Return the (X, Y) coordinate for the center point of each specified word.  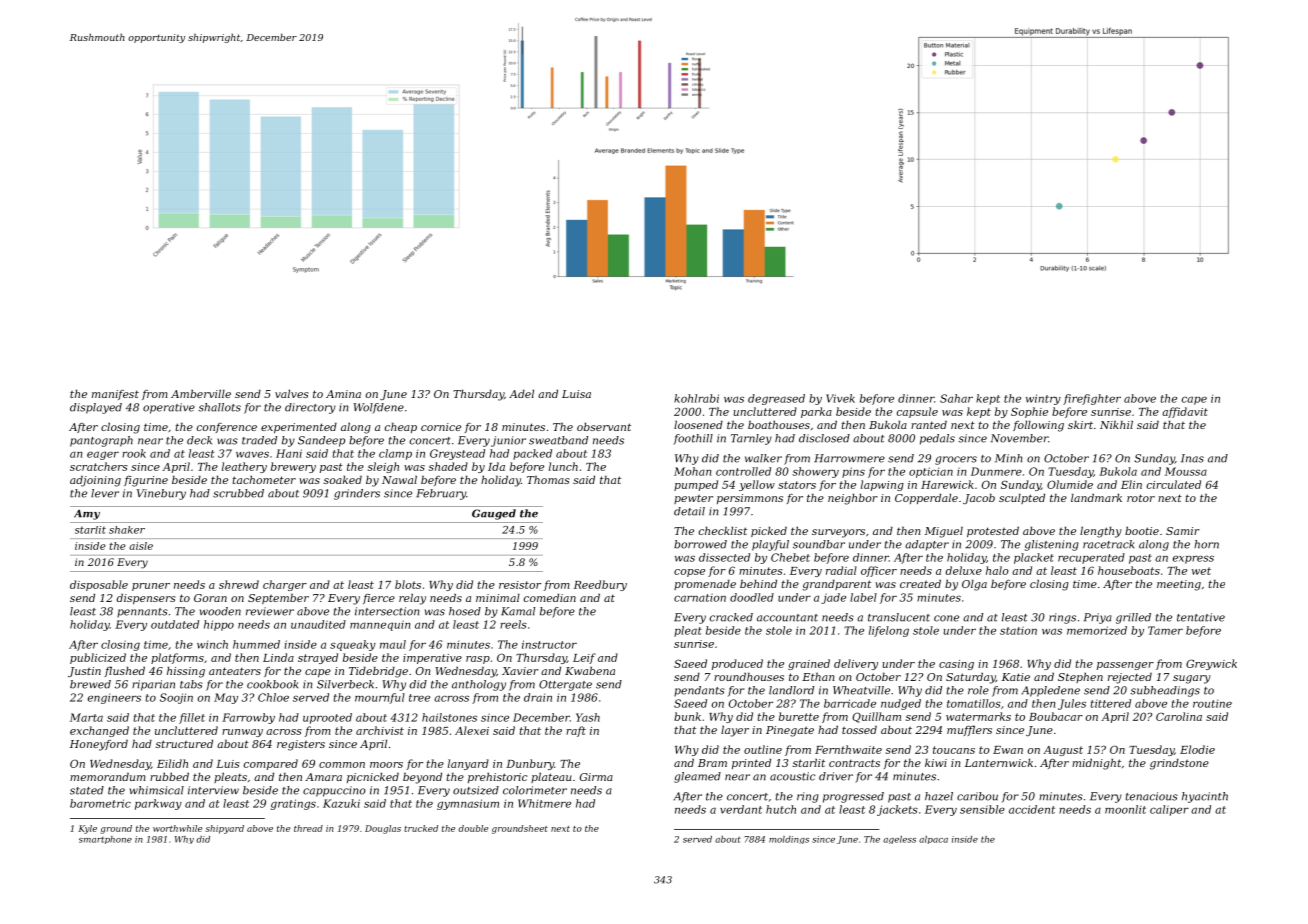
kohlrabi (696, 398)
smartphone (105, 840)
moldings (789, 840)
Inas (1192, 458)
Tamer (1165, 630)
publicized (98, 658)
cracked (731, 617)
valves (292, 393)
